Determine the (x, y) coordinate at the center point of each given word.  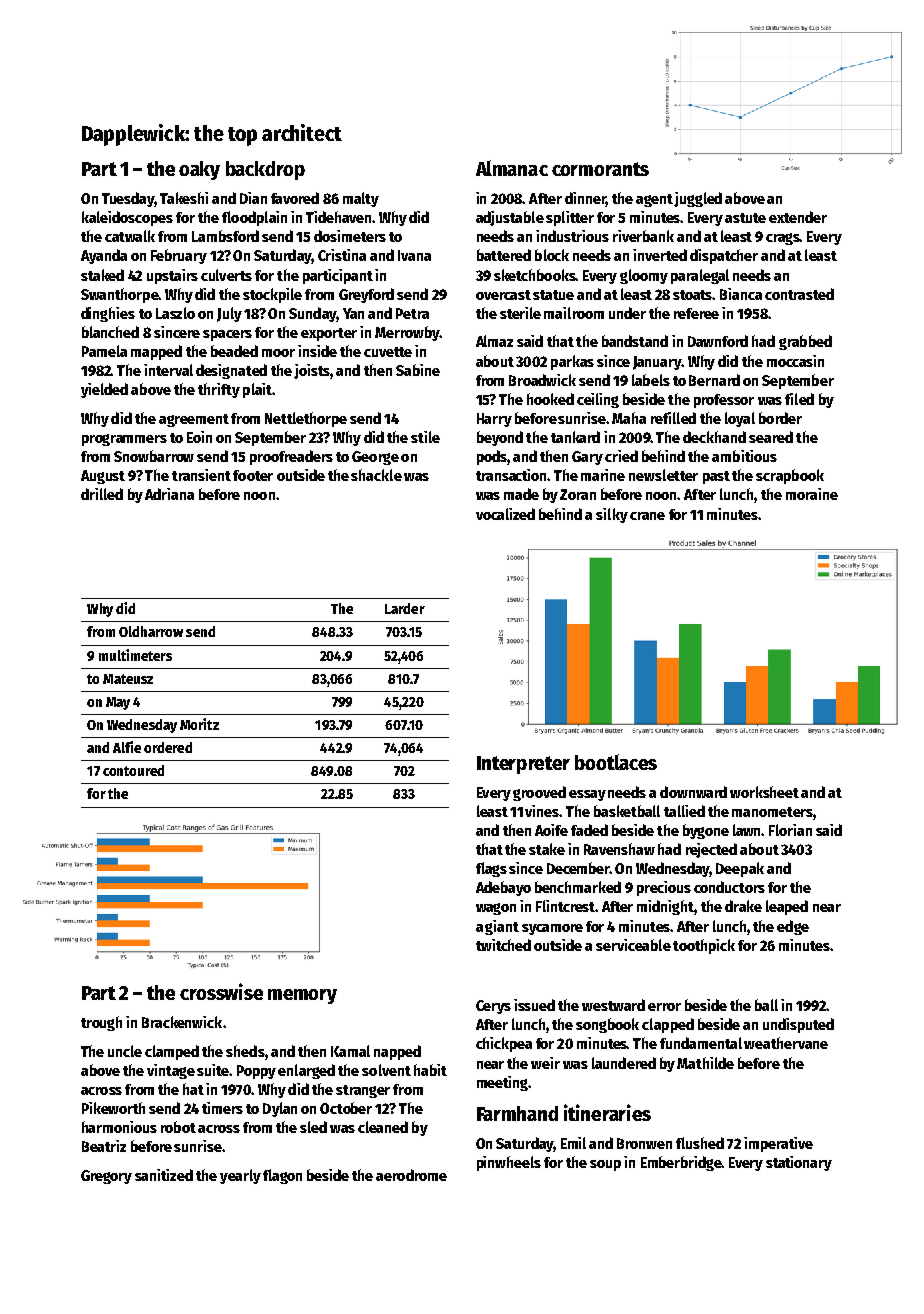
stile (425, 437)
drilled (102, 494)
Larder (405, 608)
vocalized (505, 514)
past (716, 477)
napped (397, 1052)
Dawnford (718, 341)
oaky (199, 170)
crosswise (221, 991)
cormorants (600, 169)
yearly (240, 1176)
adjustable (510, 218)
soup (605, 1165)
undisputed (798, 1025)
